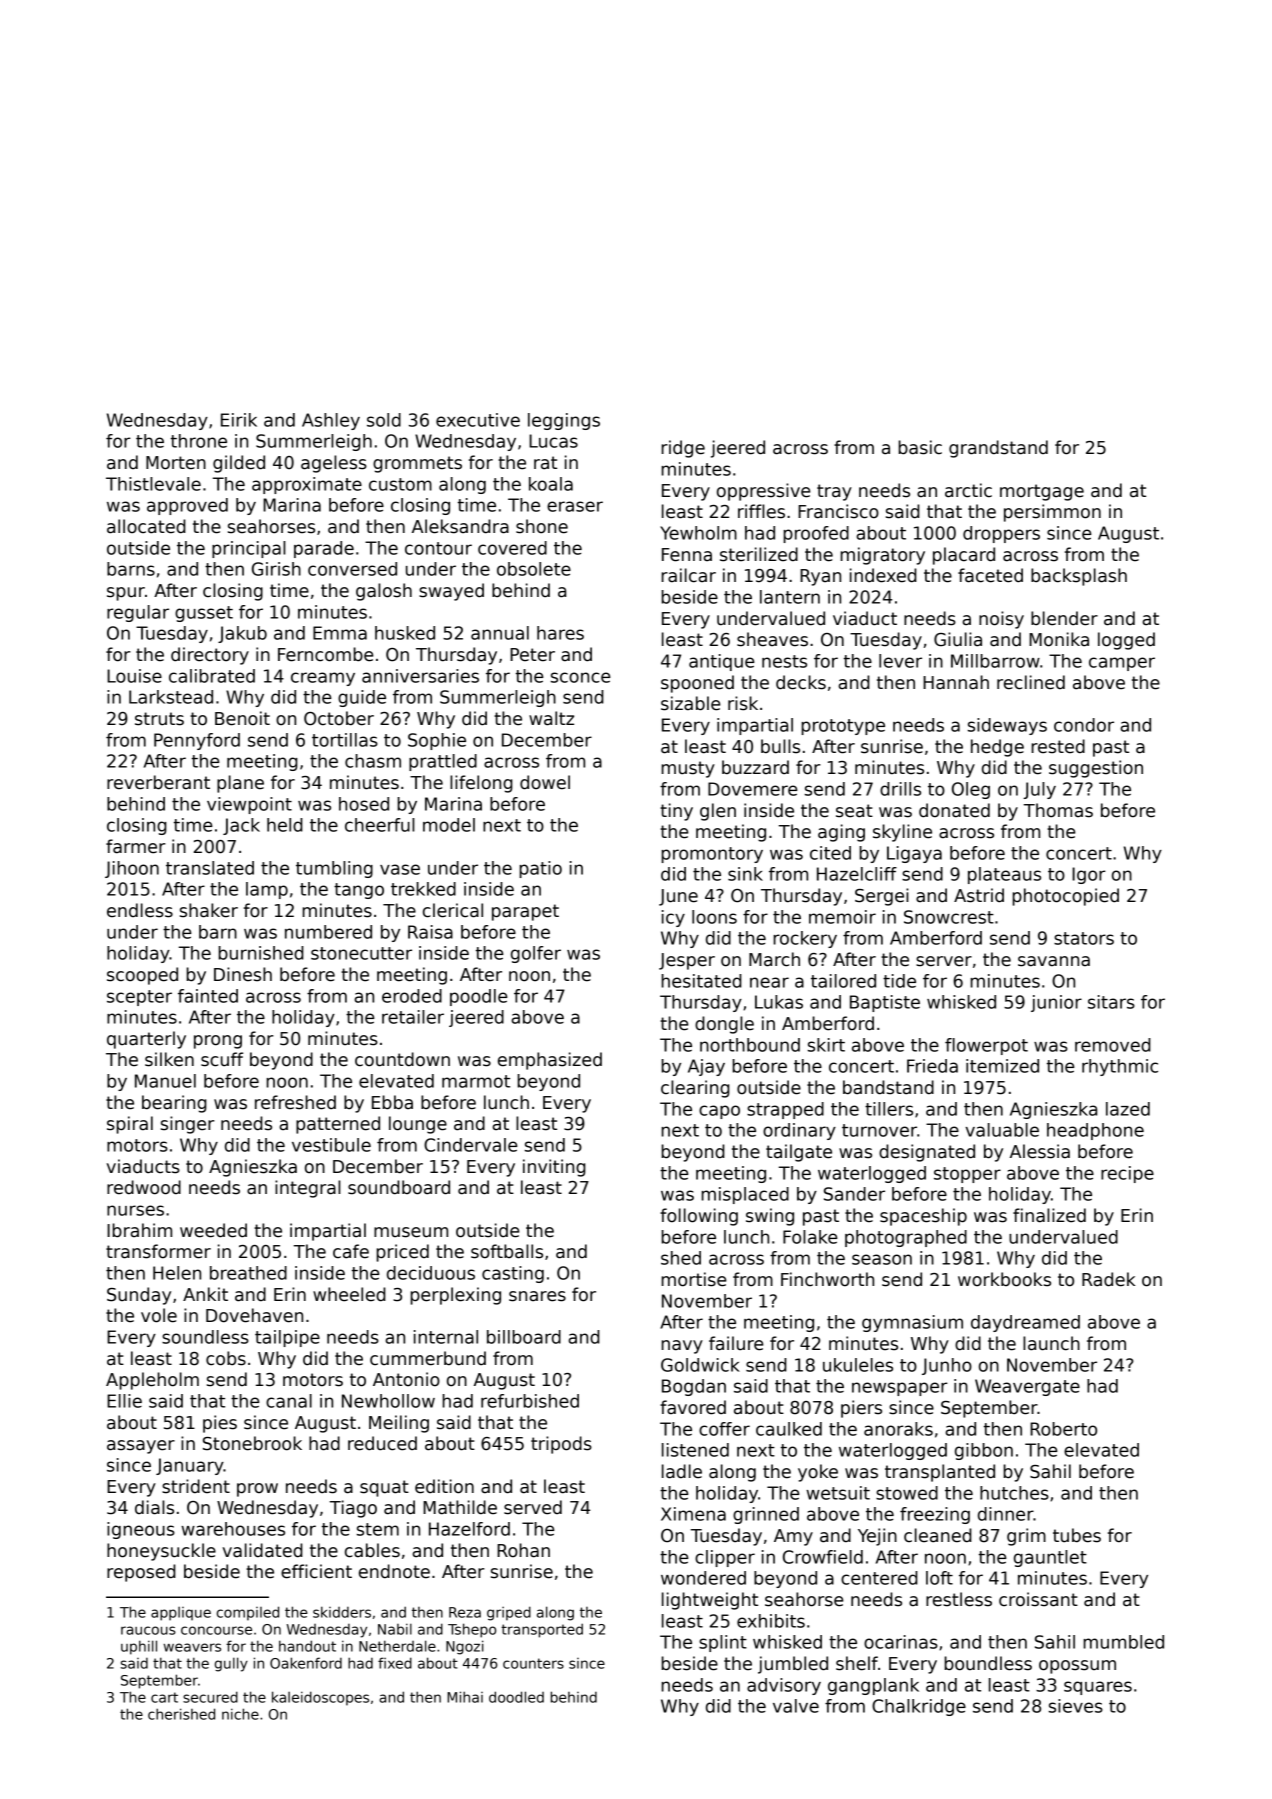  I want to click on Aleksandra, so click(460, 526).
